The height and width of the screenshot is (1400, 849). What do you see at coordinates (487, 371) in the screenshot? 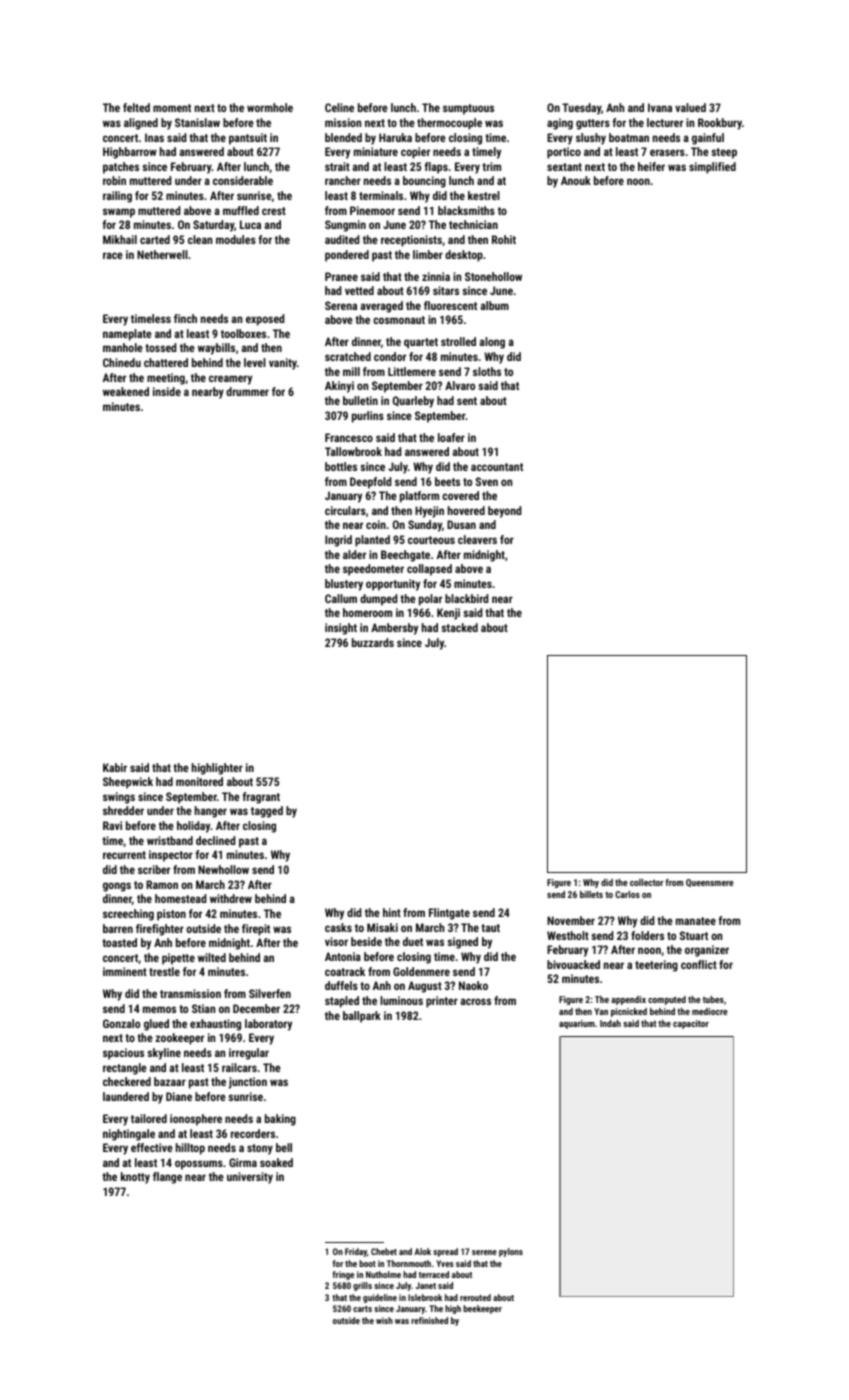
I see `sloths` at bounding box center [487, 371].
